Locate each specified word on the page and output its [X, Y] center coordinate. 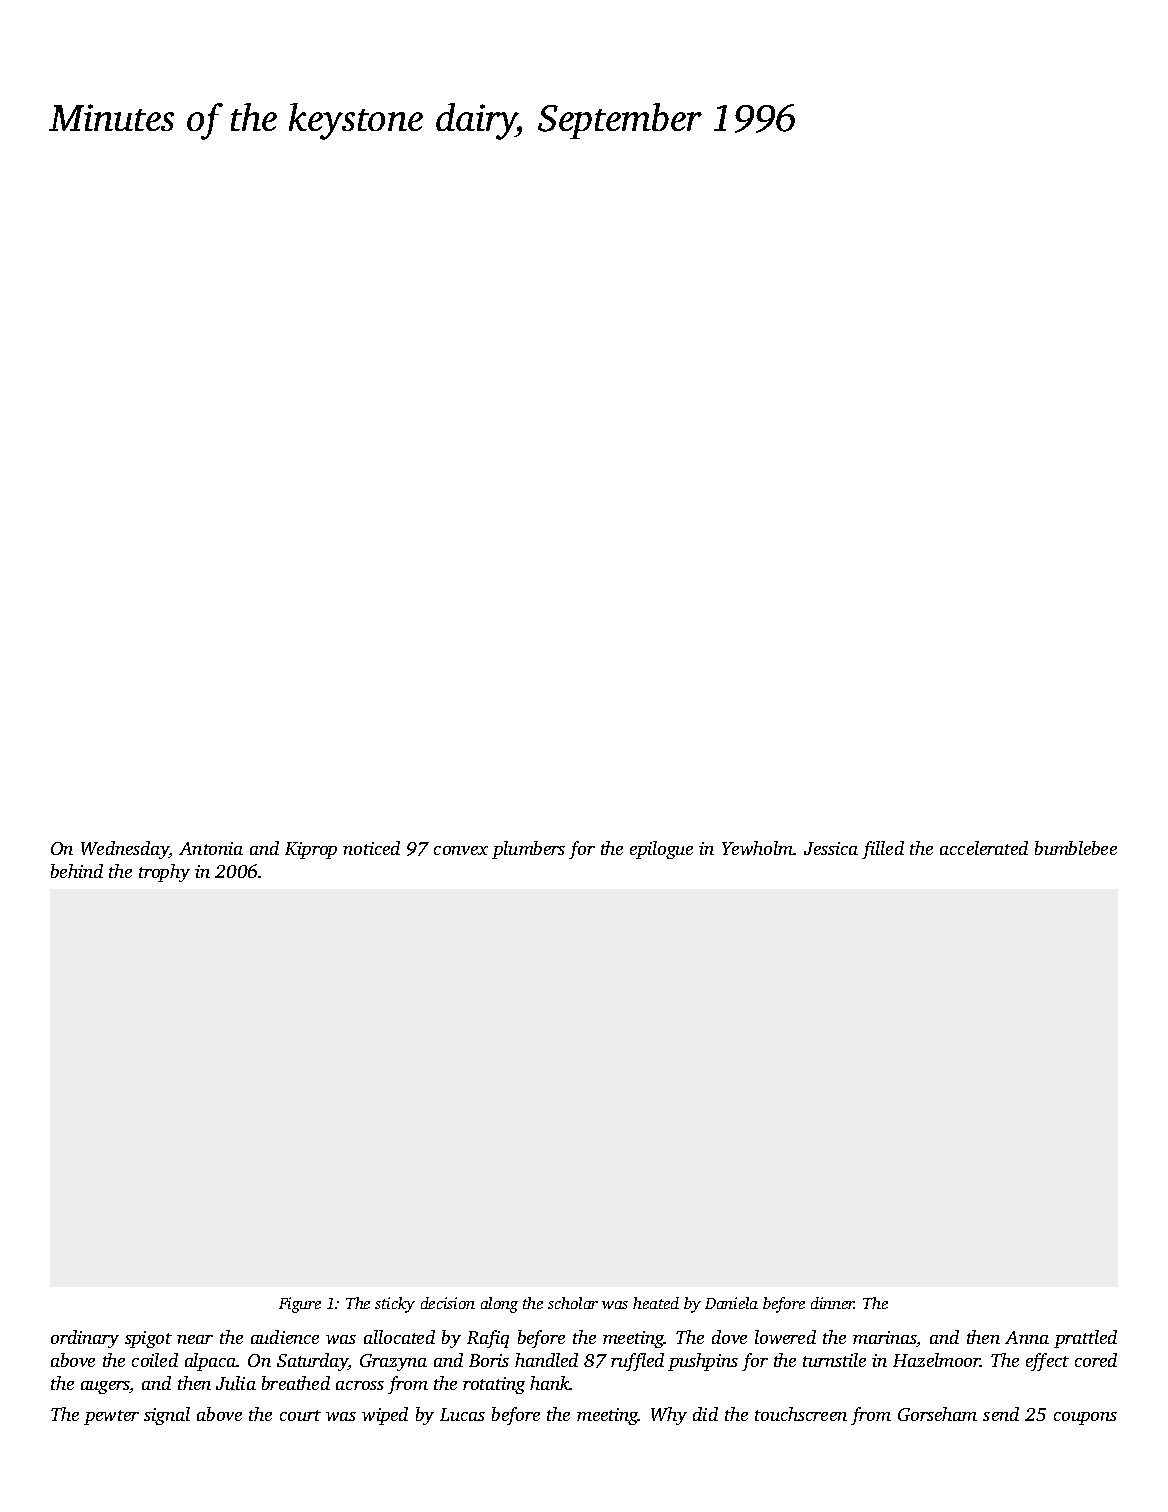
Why [669, 1416]
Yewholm [757, 848]
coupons [1085, 1418]
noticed [371, 848]
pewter [111, 1417]
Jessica [831, 848]
